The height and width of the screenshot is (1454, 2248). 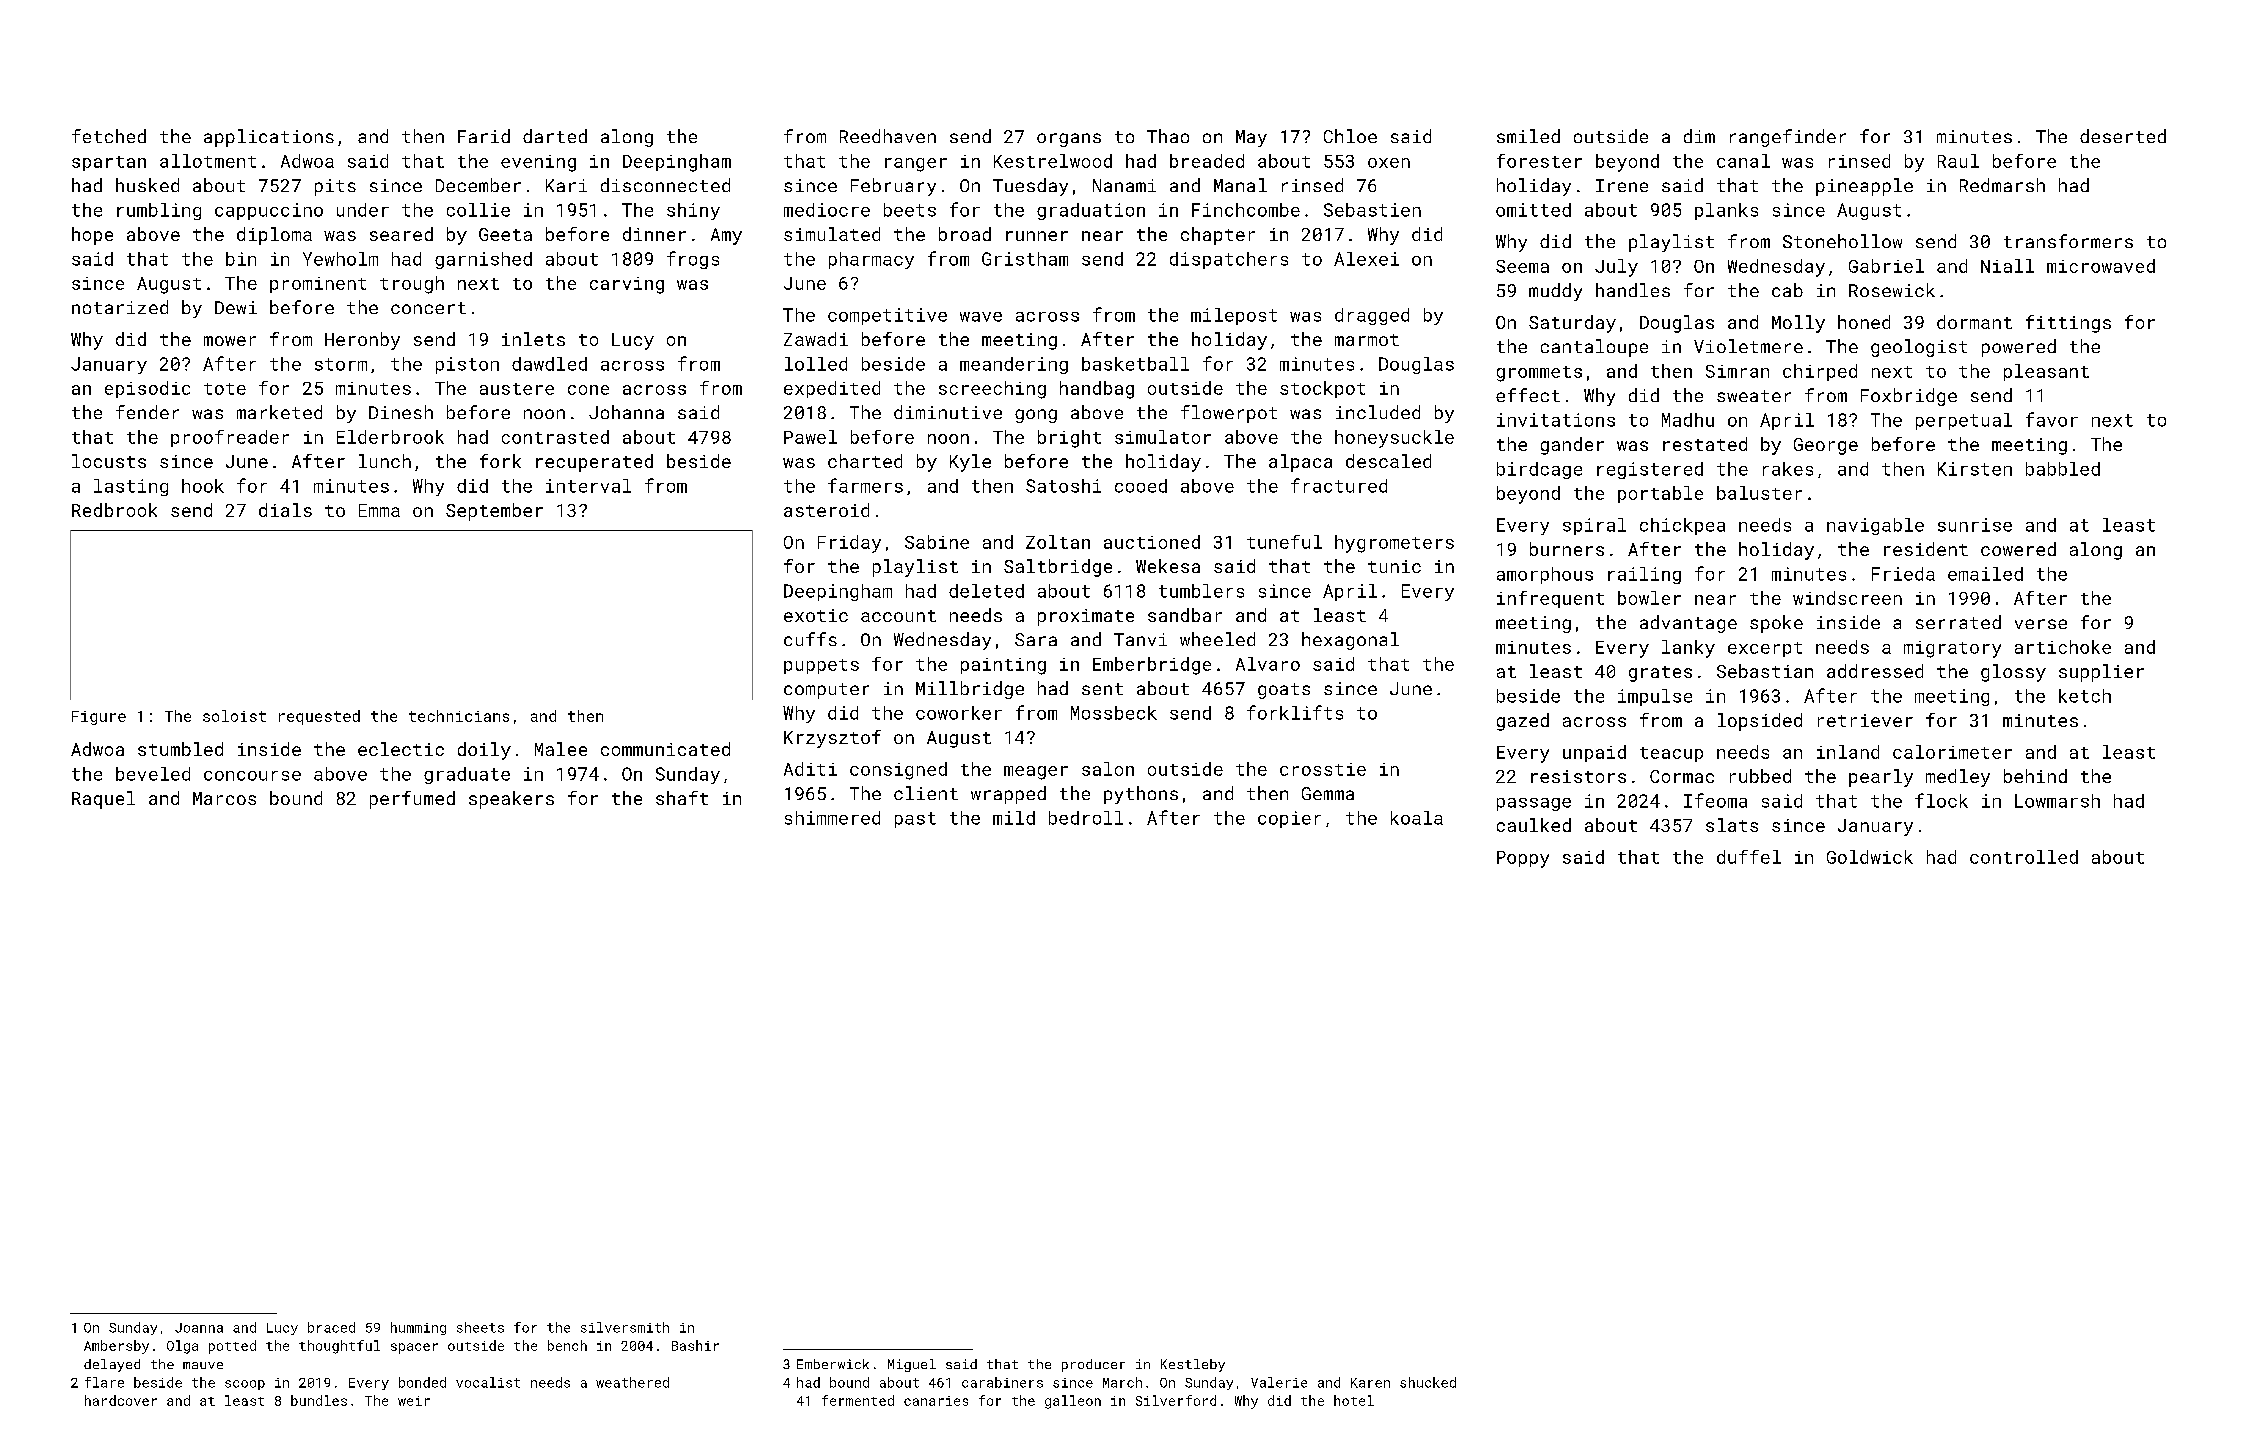 What do you see at coordinates (1749, 857) in the screenshot?
I see `duffel` at bounding box center [1749, 857].
